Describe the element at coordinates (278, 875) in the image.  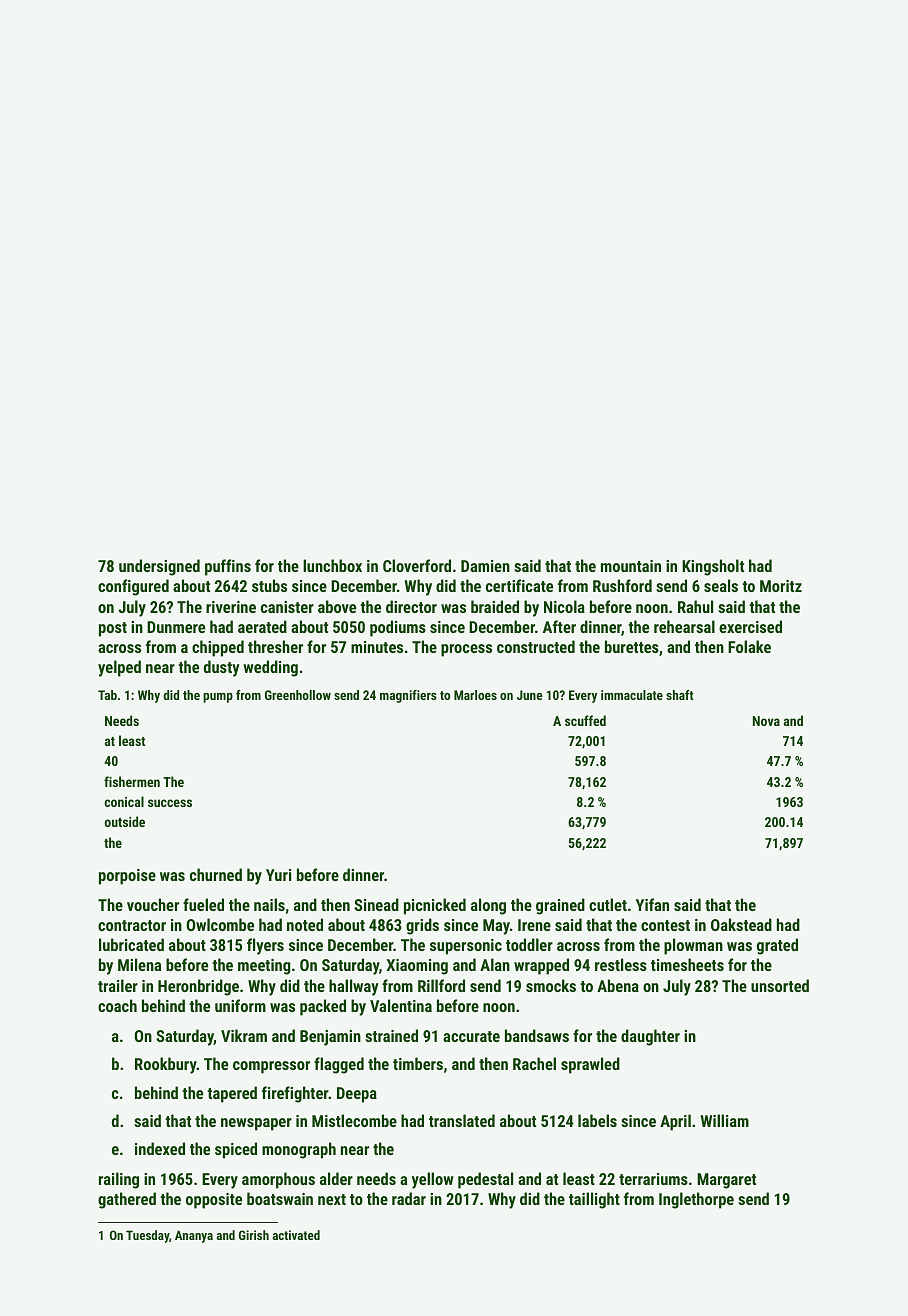
I see `Yuri` at that location.
